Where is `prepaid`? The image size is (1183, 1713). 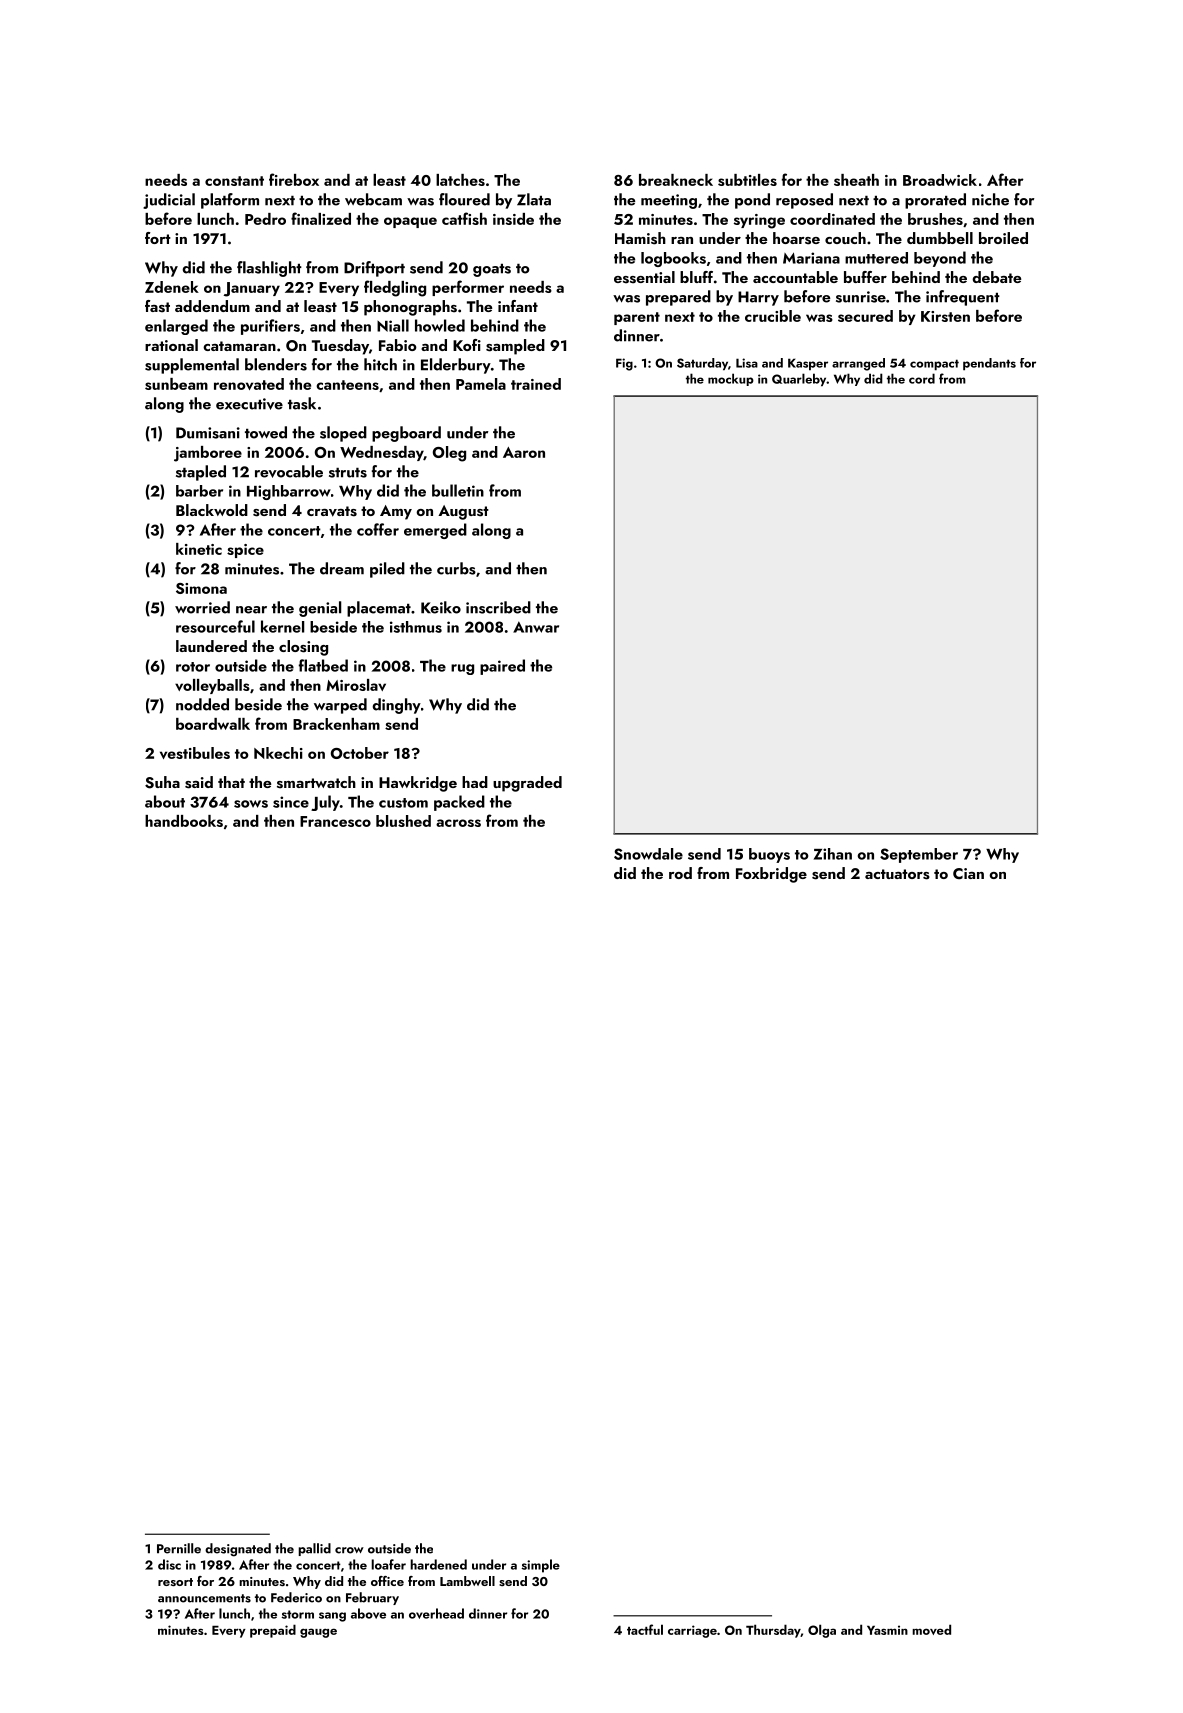
prepaid is located at coordinates (273, 1631).
